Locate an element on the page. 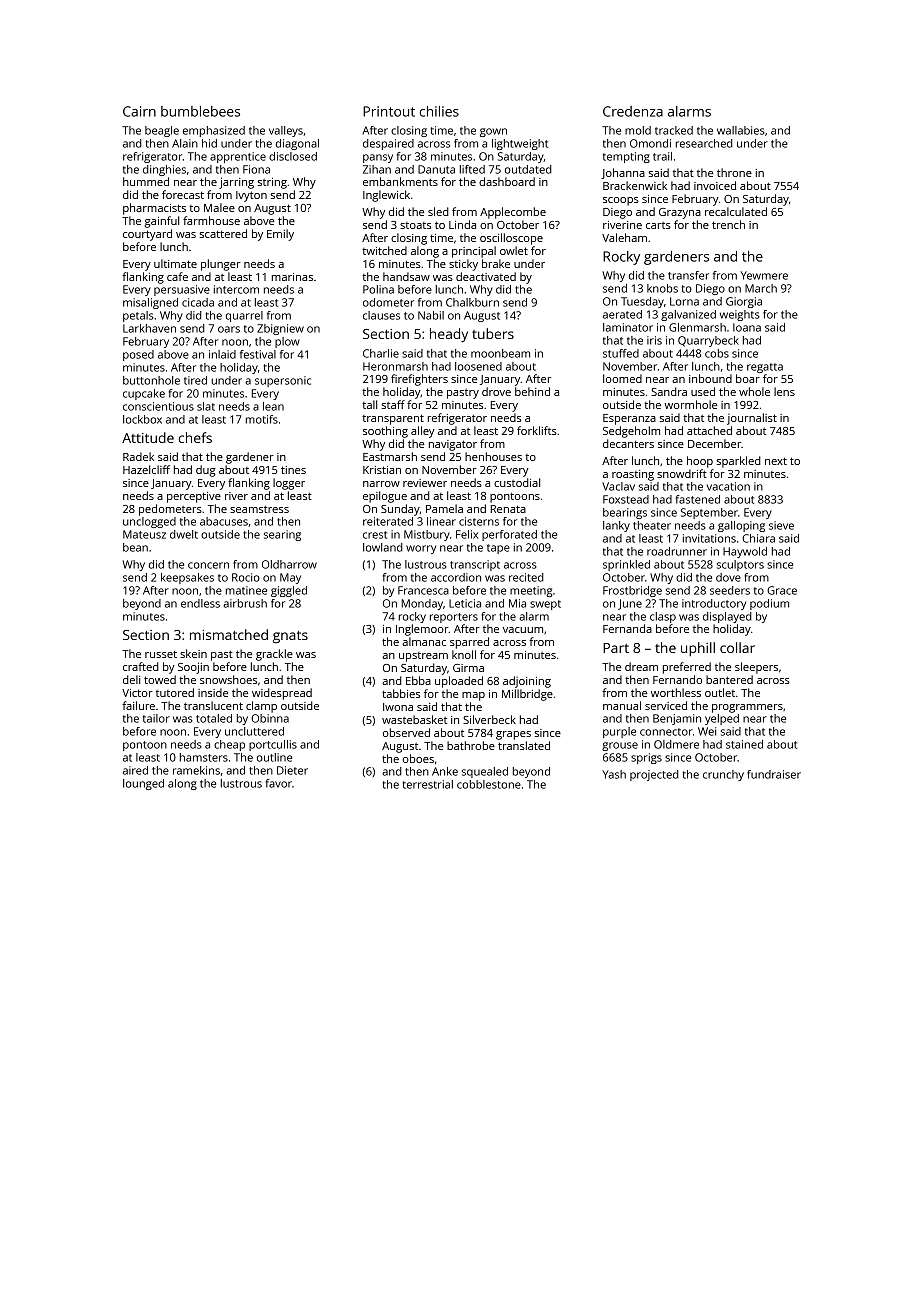 The image size is (924, 1308). bumblebees is located at coordinates (200, 111).
